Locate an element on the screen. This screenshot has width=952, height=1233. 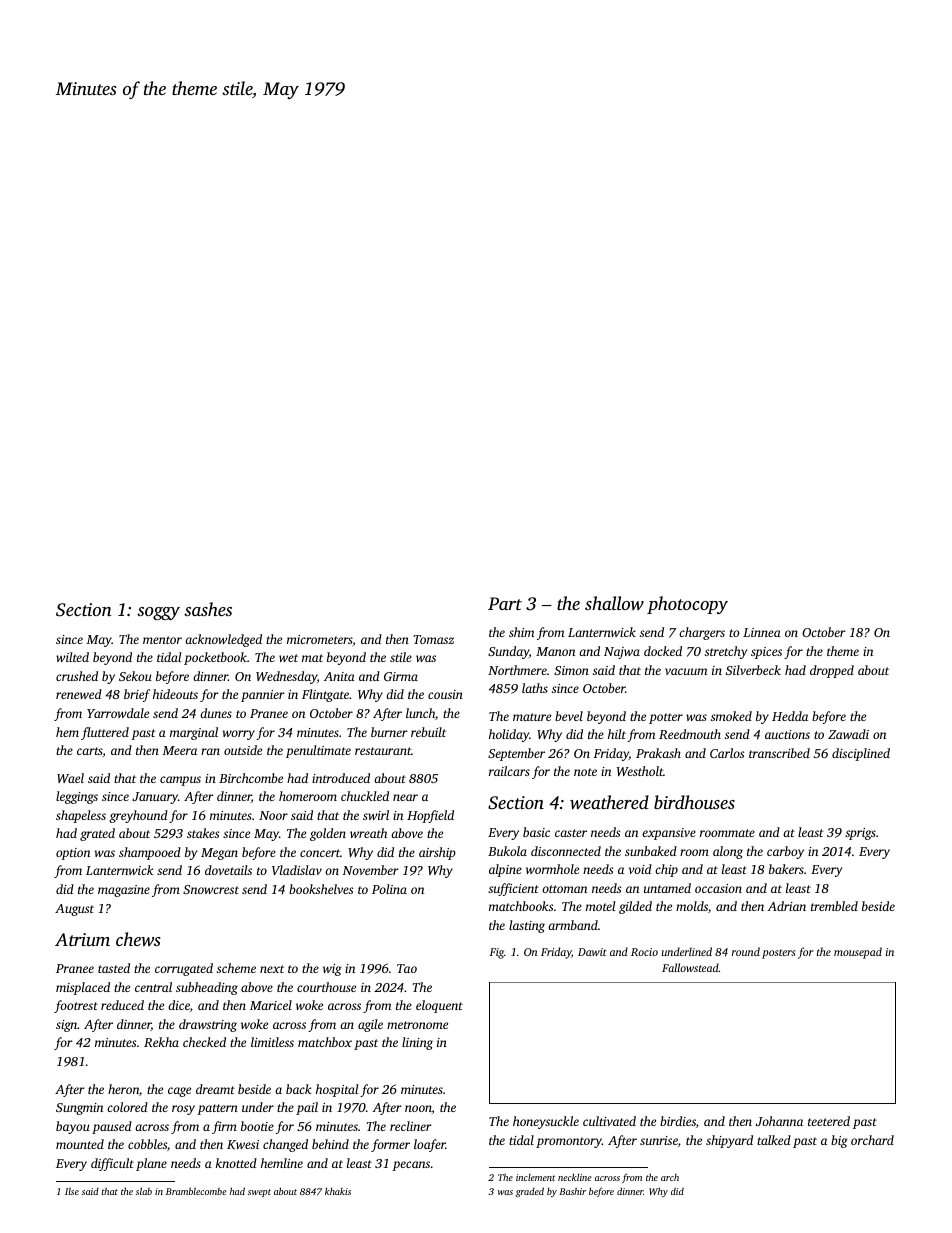
chews is located at coordinates (138, 939).
